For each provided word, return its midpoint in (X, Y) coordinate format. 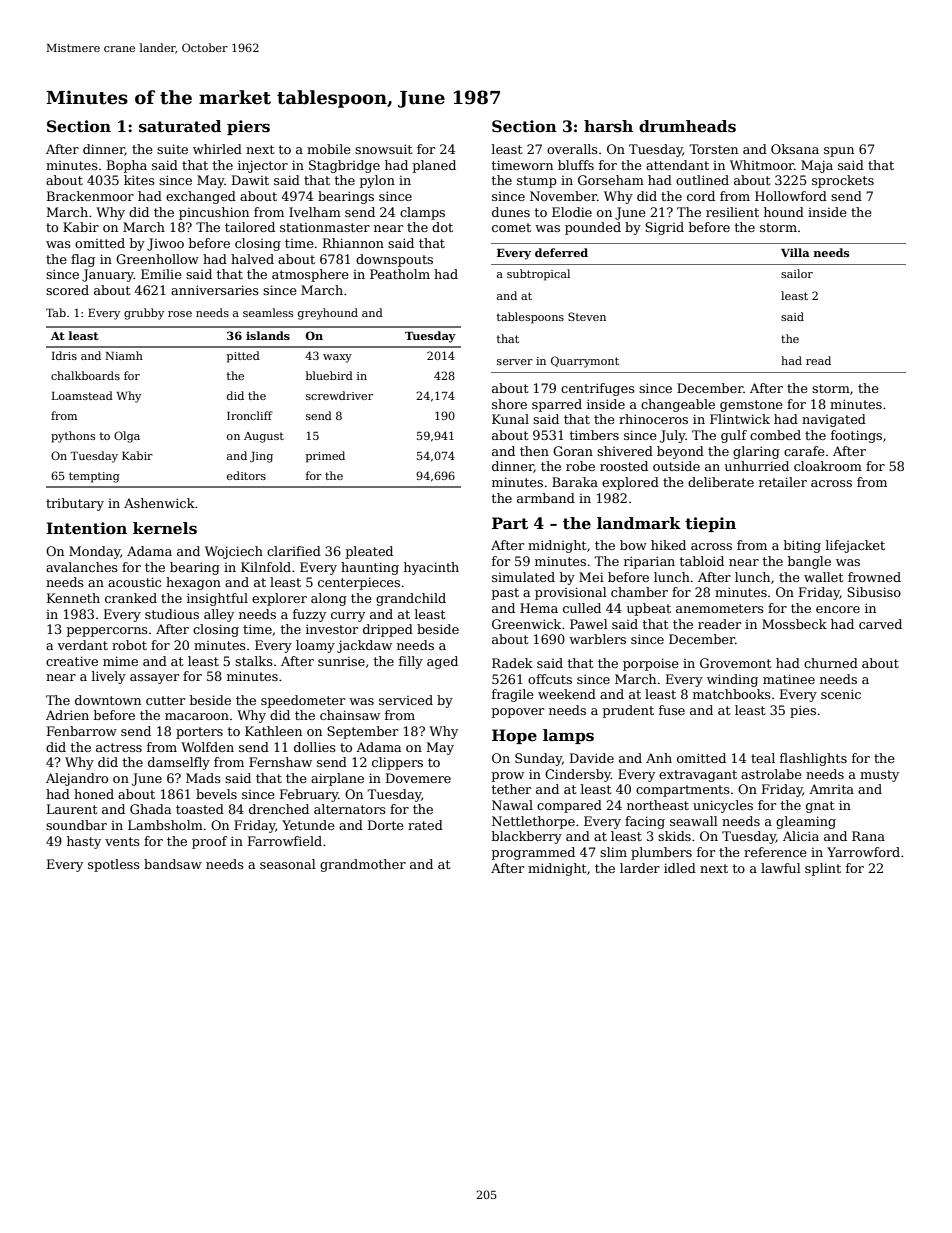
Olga (127, 437)
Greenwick (526, 624)
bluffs (576, 165)
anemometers (720, 608)
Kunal (510, 419)
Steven (587, 316)
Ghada (150, 809)
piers (248, 127)
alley (219, 615)
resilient (732, 212)
